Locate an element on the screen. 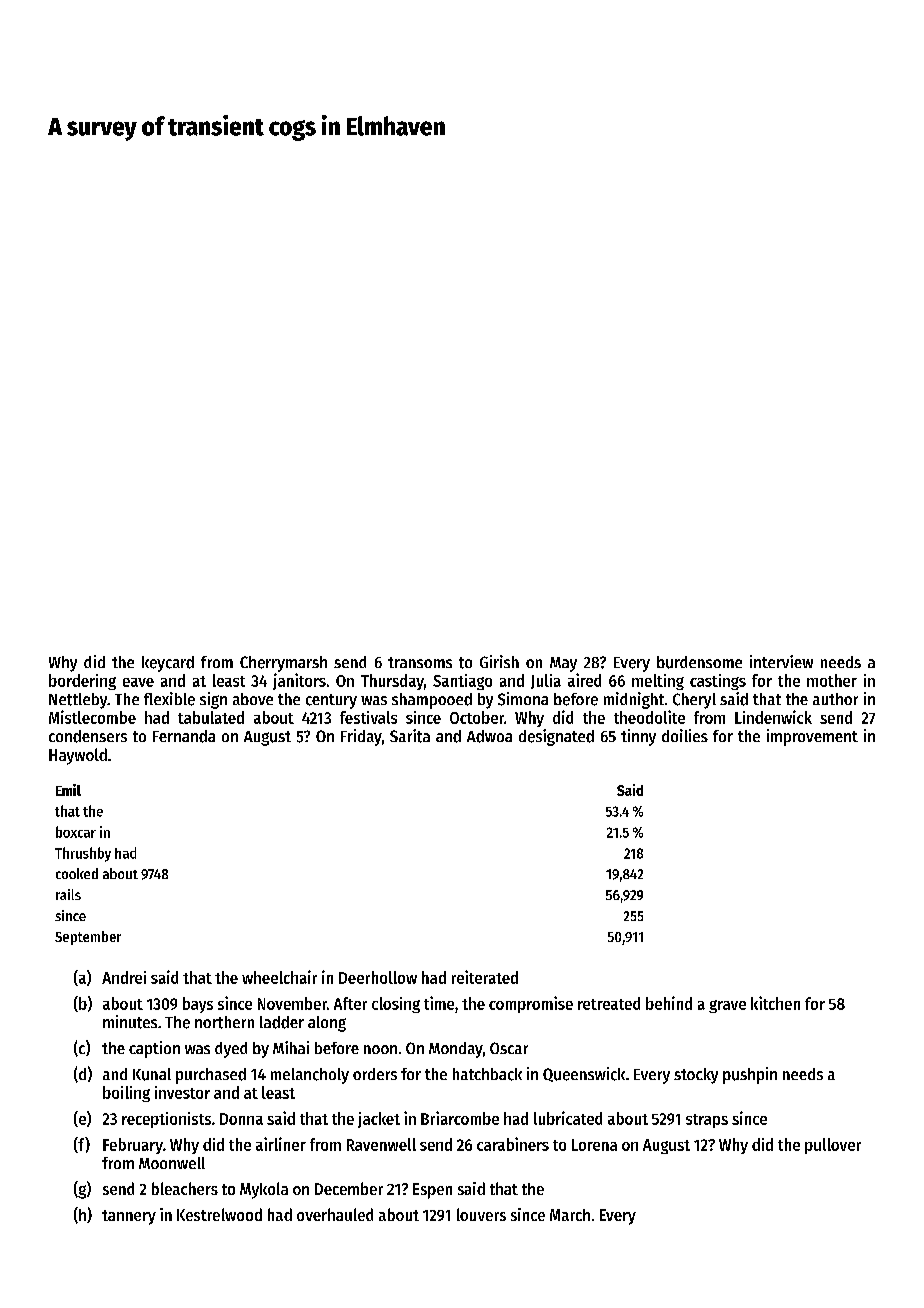 Image resolution: width=924 pixels, height=1308 pixels. doilies is located at coordinates (685, 735).
